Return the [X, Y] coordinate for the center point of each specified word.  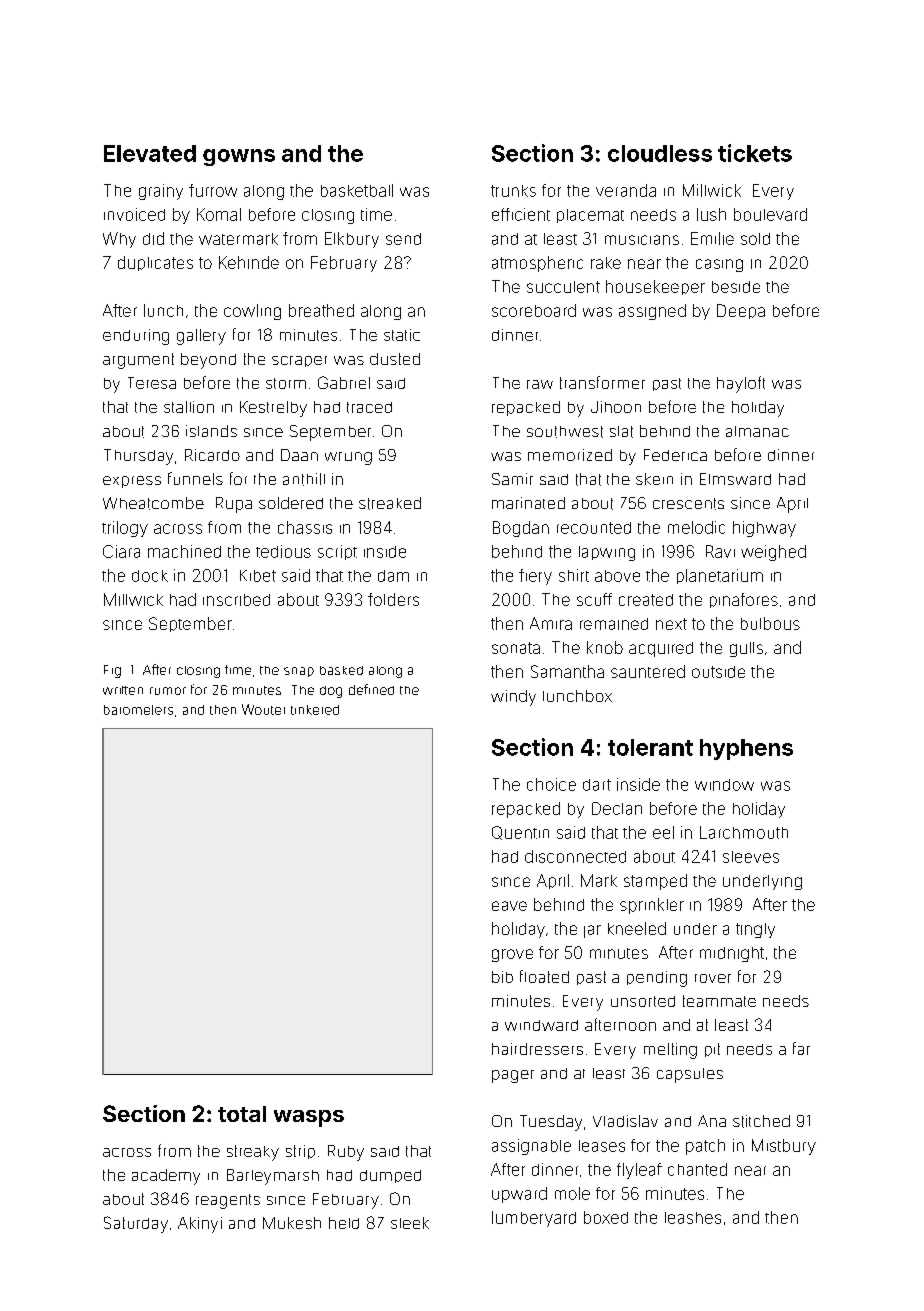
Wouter [263, 709]
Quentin [520, 833]
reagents [228, 1201]
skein [654, 479]
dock [150, 576]
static [402, 335]
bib [502, 977]
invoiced [134, 214]
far [801, 1048]
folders [393, 599]
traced [369, 407]
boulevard [770, 214]
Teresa [152, 383]
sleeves [751, 857]
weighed [773, 553]
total [242, 1114]
